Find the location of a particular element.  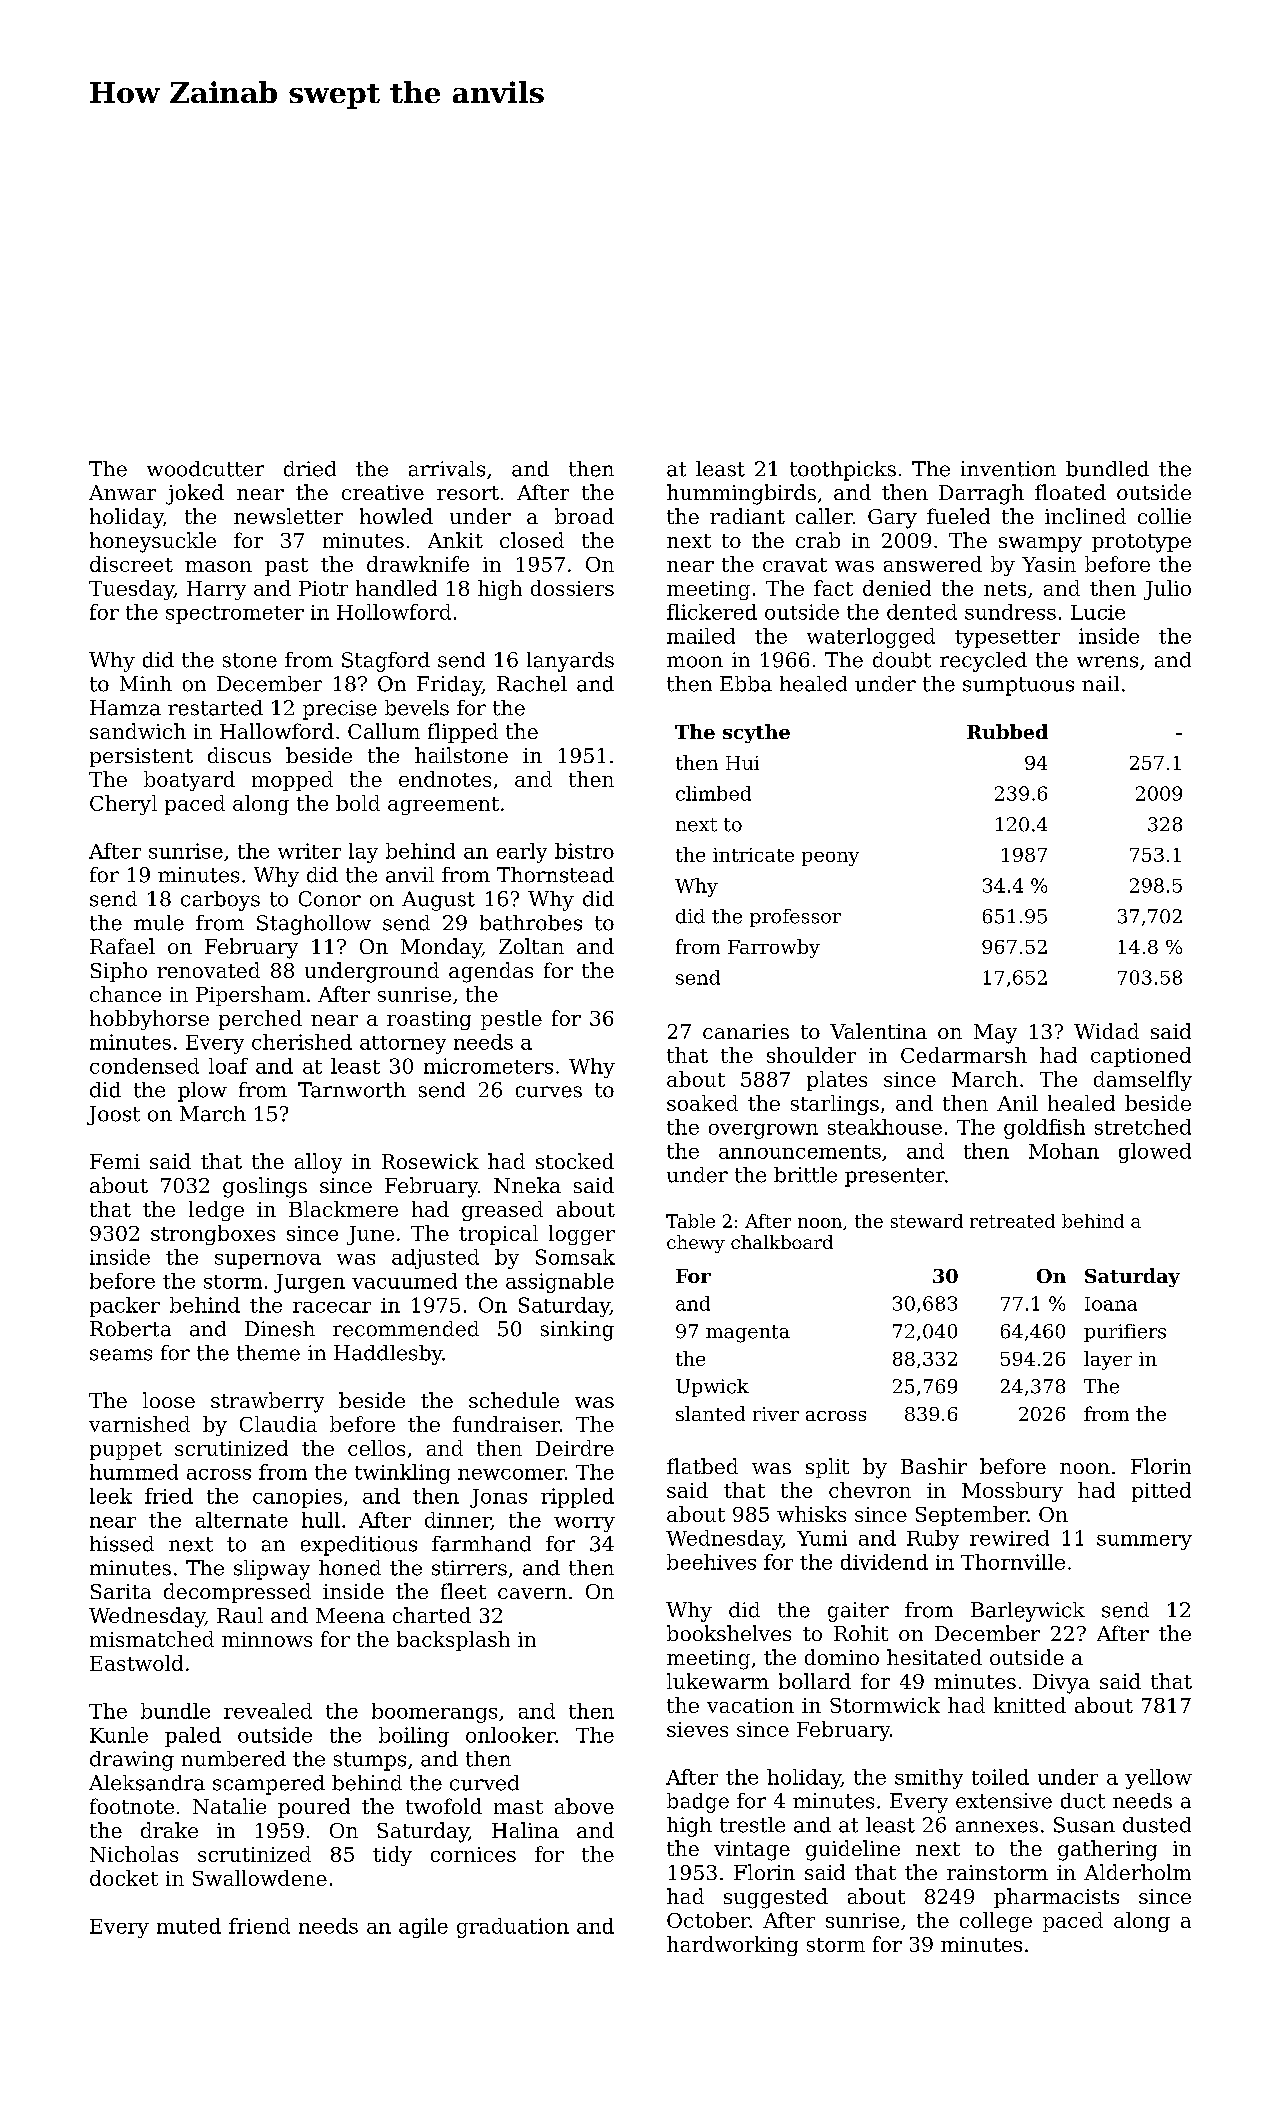

scythe is located at coordinates (756, 733).
